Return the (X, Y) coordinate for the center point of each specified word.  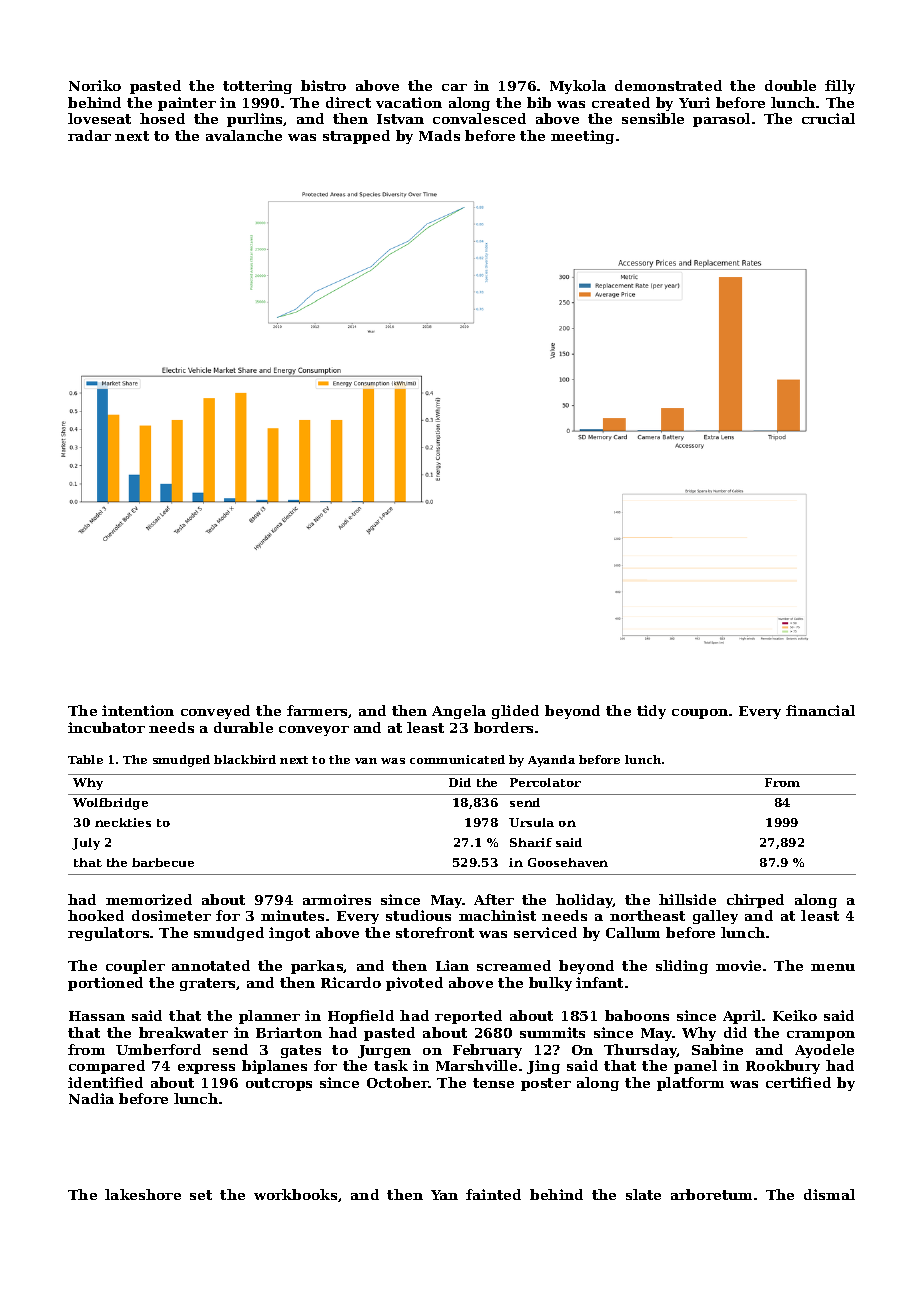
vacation (409, 102)
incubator (106, 727)
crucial (828, 118)
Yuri (694, 102)
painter (187, 104)
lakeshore (143, 1194)
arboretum (711, 1194)
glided (515, 712)
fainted (493, 1194)
